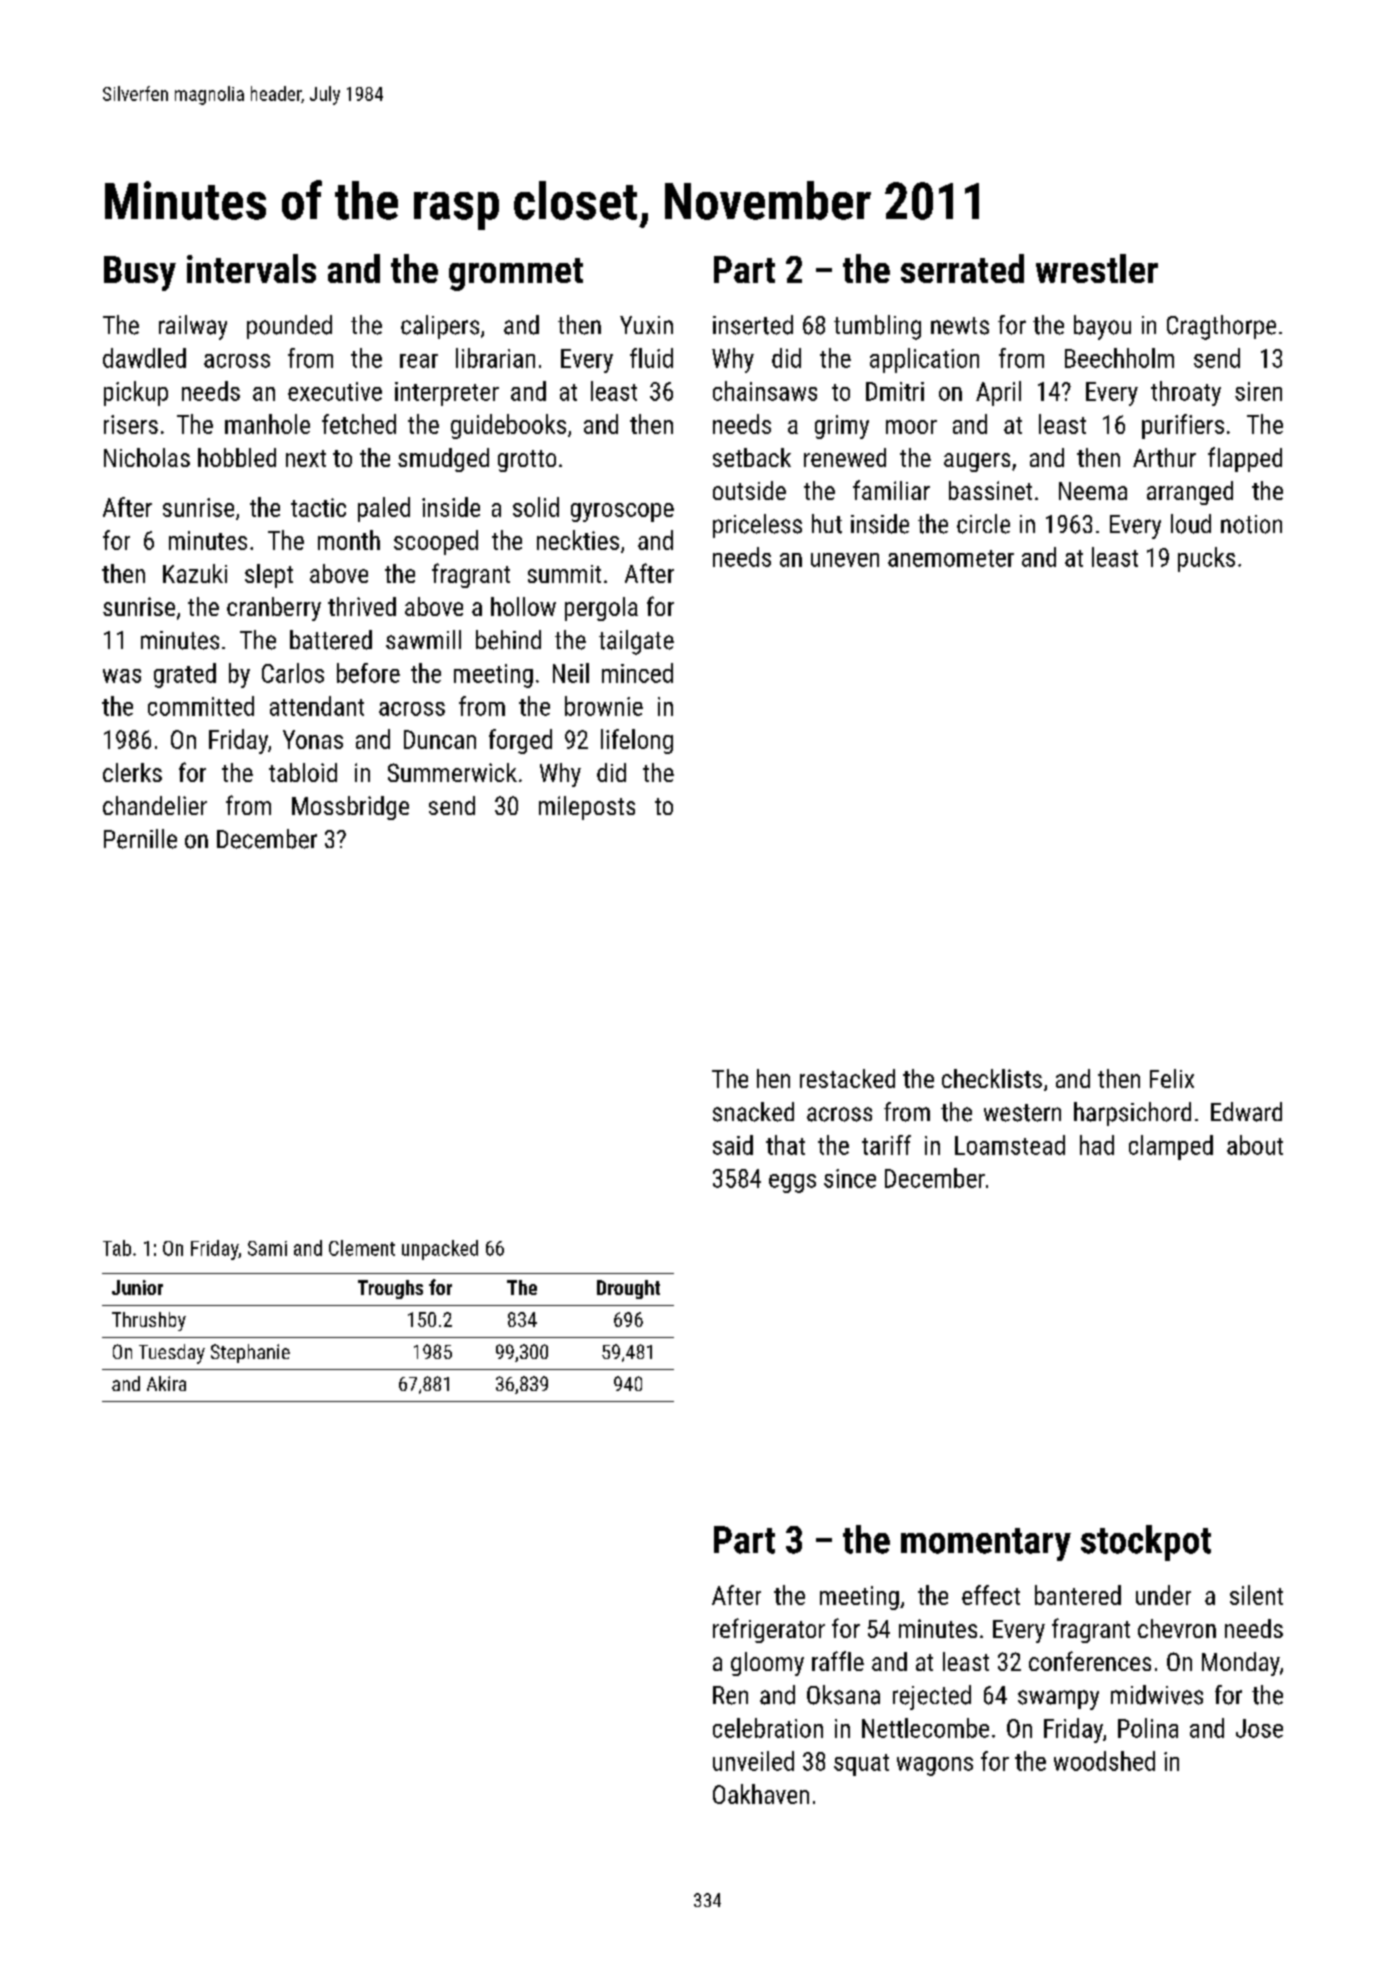 The height and width of the document is (1969, 1386). Describe the element at coordinates (765, 391) in the document. I see `chainsaws` at that location.
